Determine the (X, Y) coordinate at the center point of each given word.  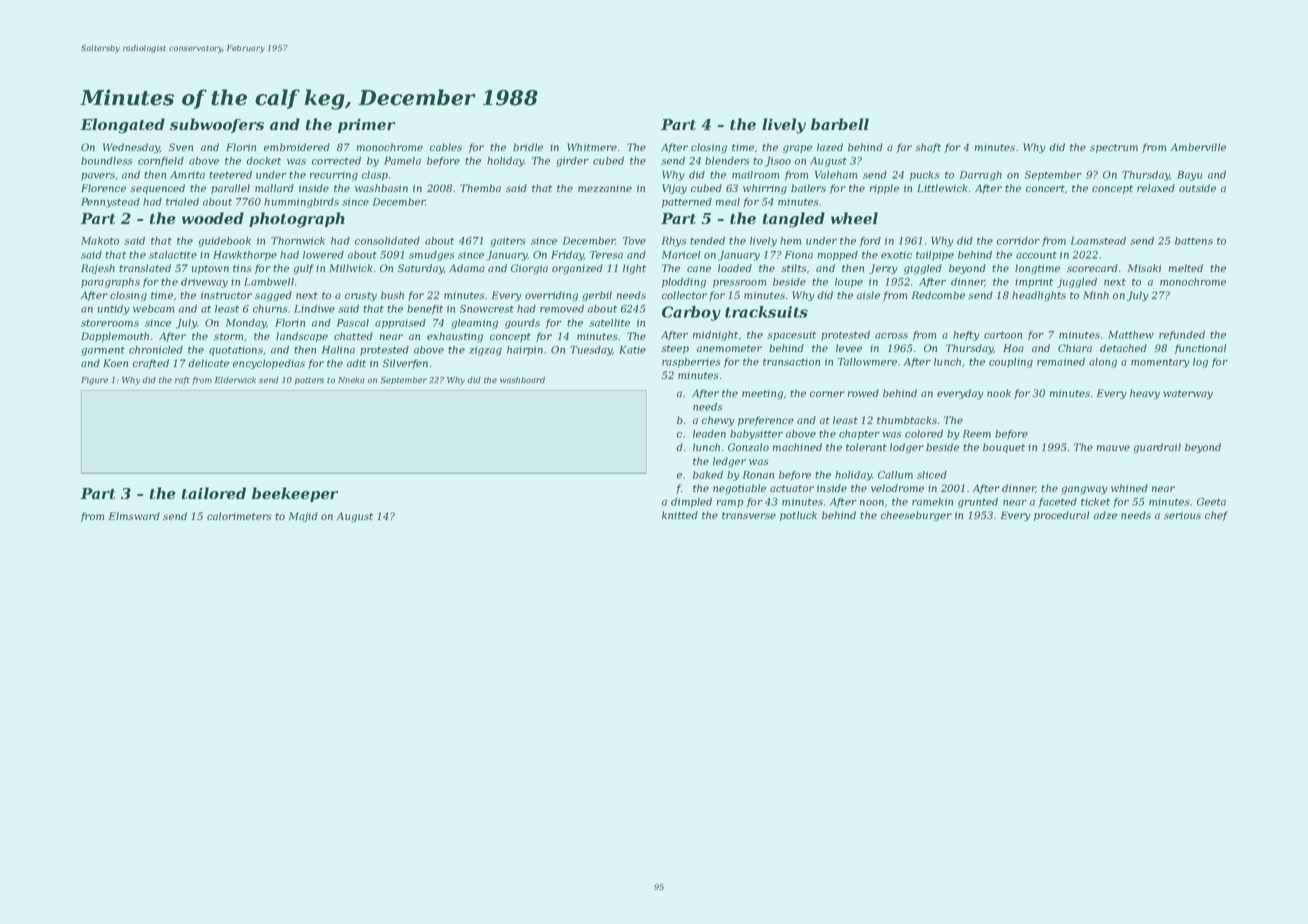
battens (1194, 241)
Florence (103, 188)
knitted (680, 515)
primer (366, 125)
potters (309, 381)
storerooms (110, 323)
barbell (840, 124)
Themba (480, 188)
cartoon (1003, 335)
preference (766, 421)
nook (999, 393)
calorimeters (239, 516)
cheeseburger (916, 516)
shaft (928, 148)
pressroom (739, 284)
